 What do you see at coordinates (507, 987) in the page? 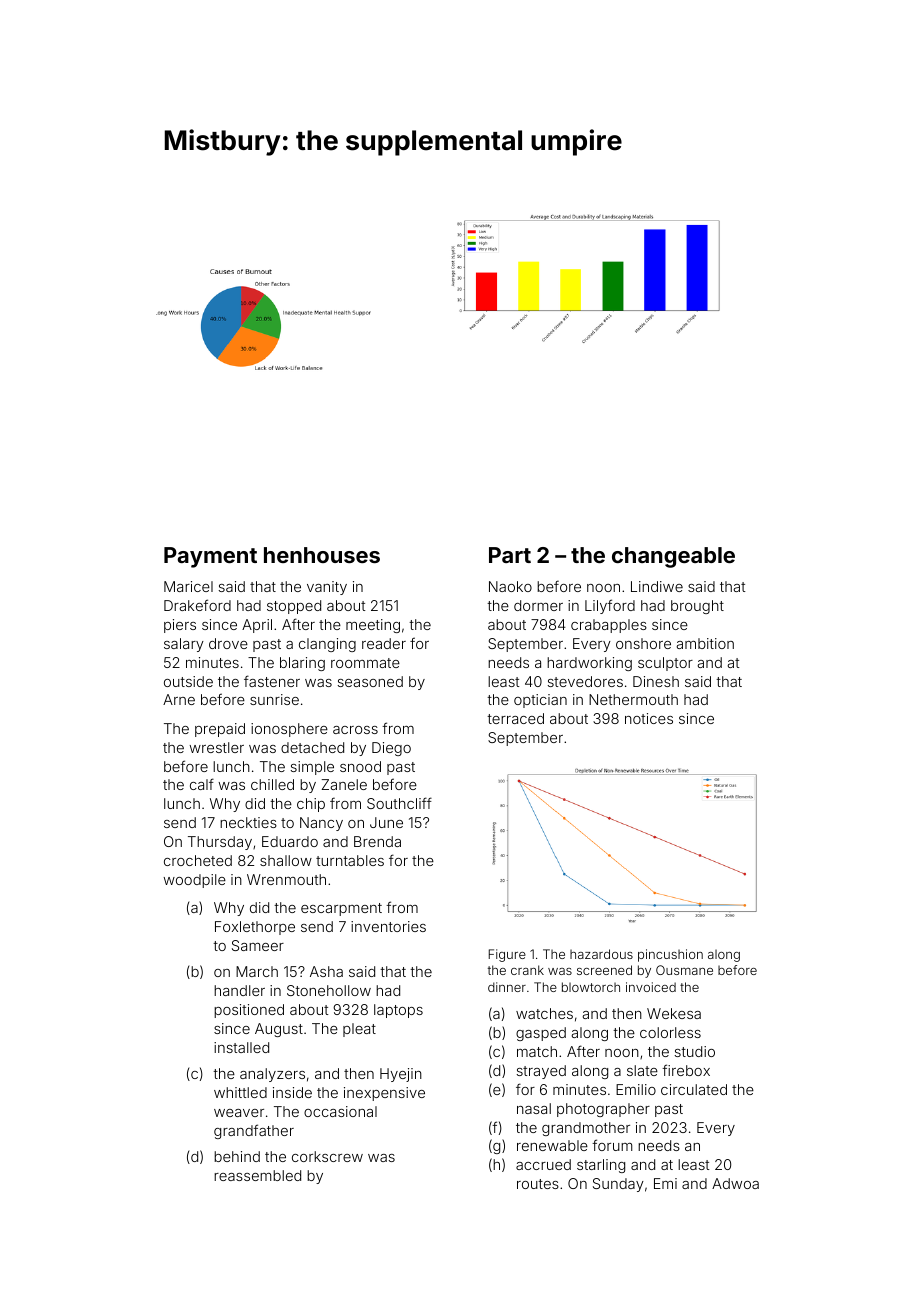
I see `dinner` at bounding box center [507, 987].
